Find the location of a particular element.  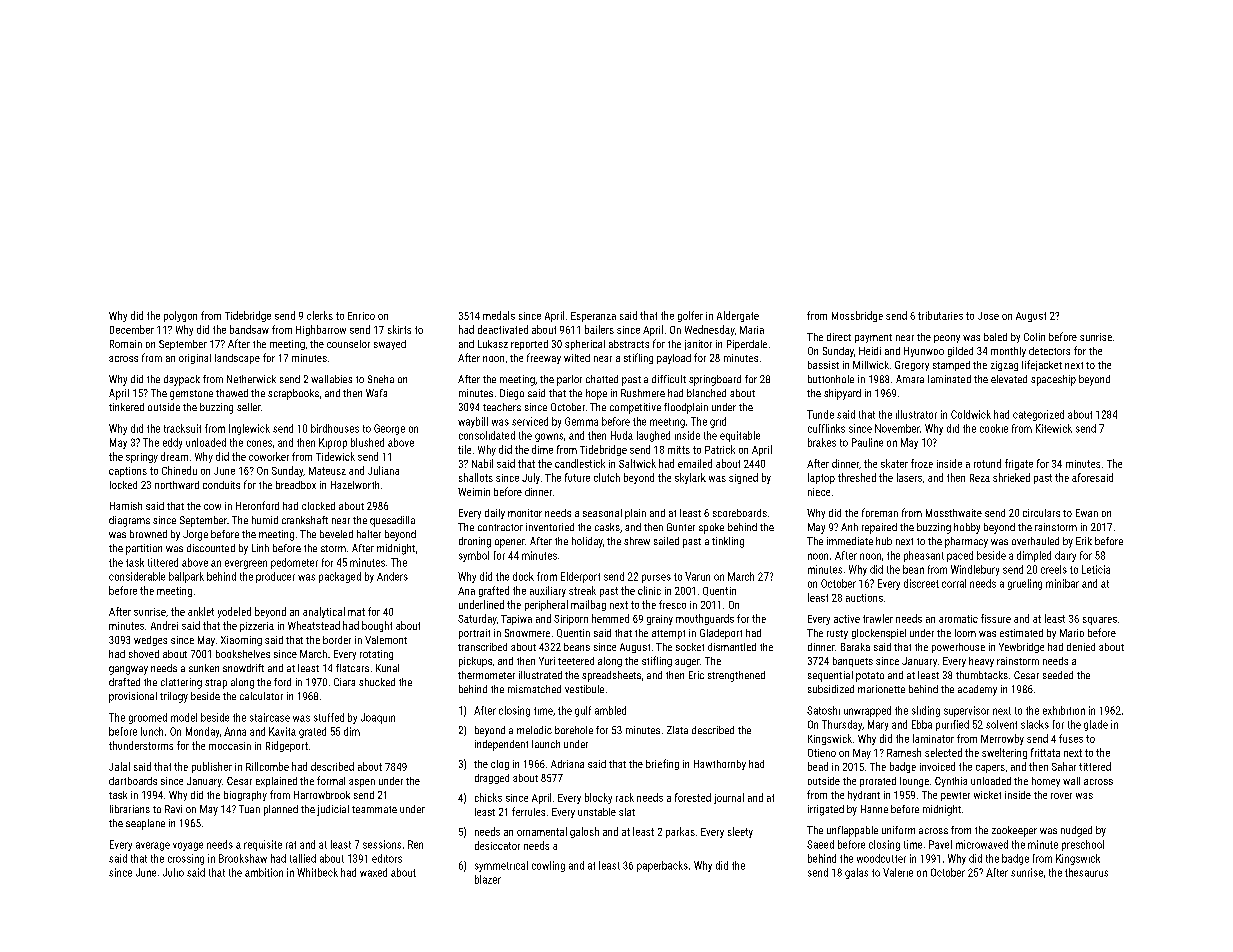

bailers is located at coordinates (599, 329).
